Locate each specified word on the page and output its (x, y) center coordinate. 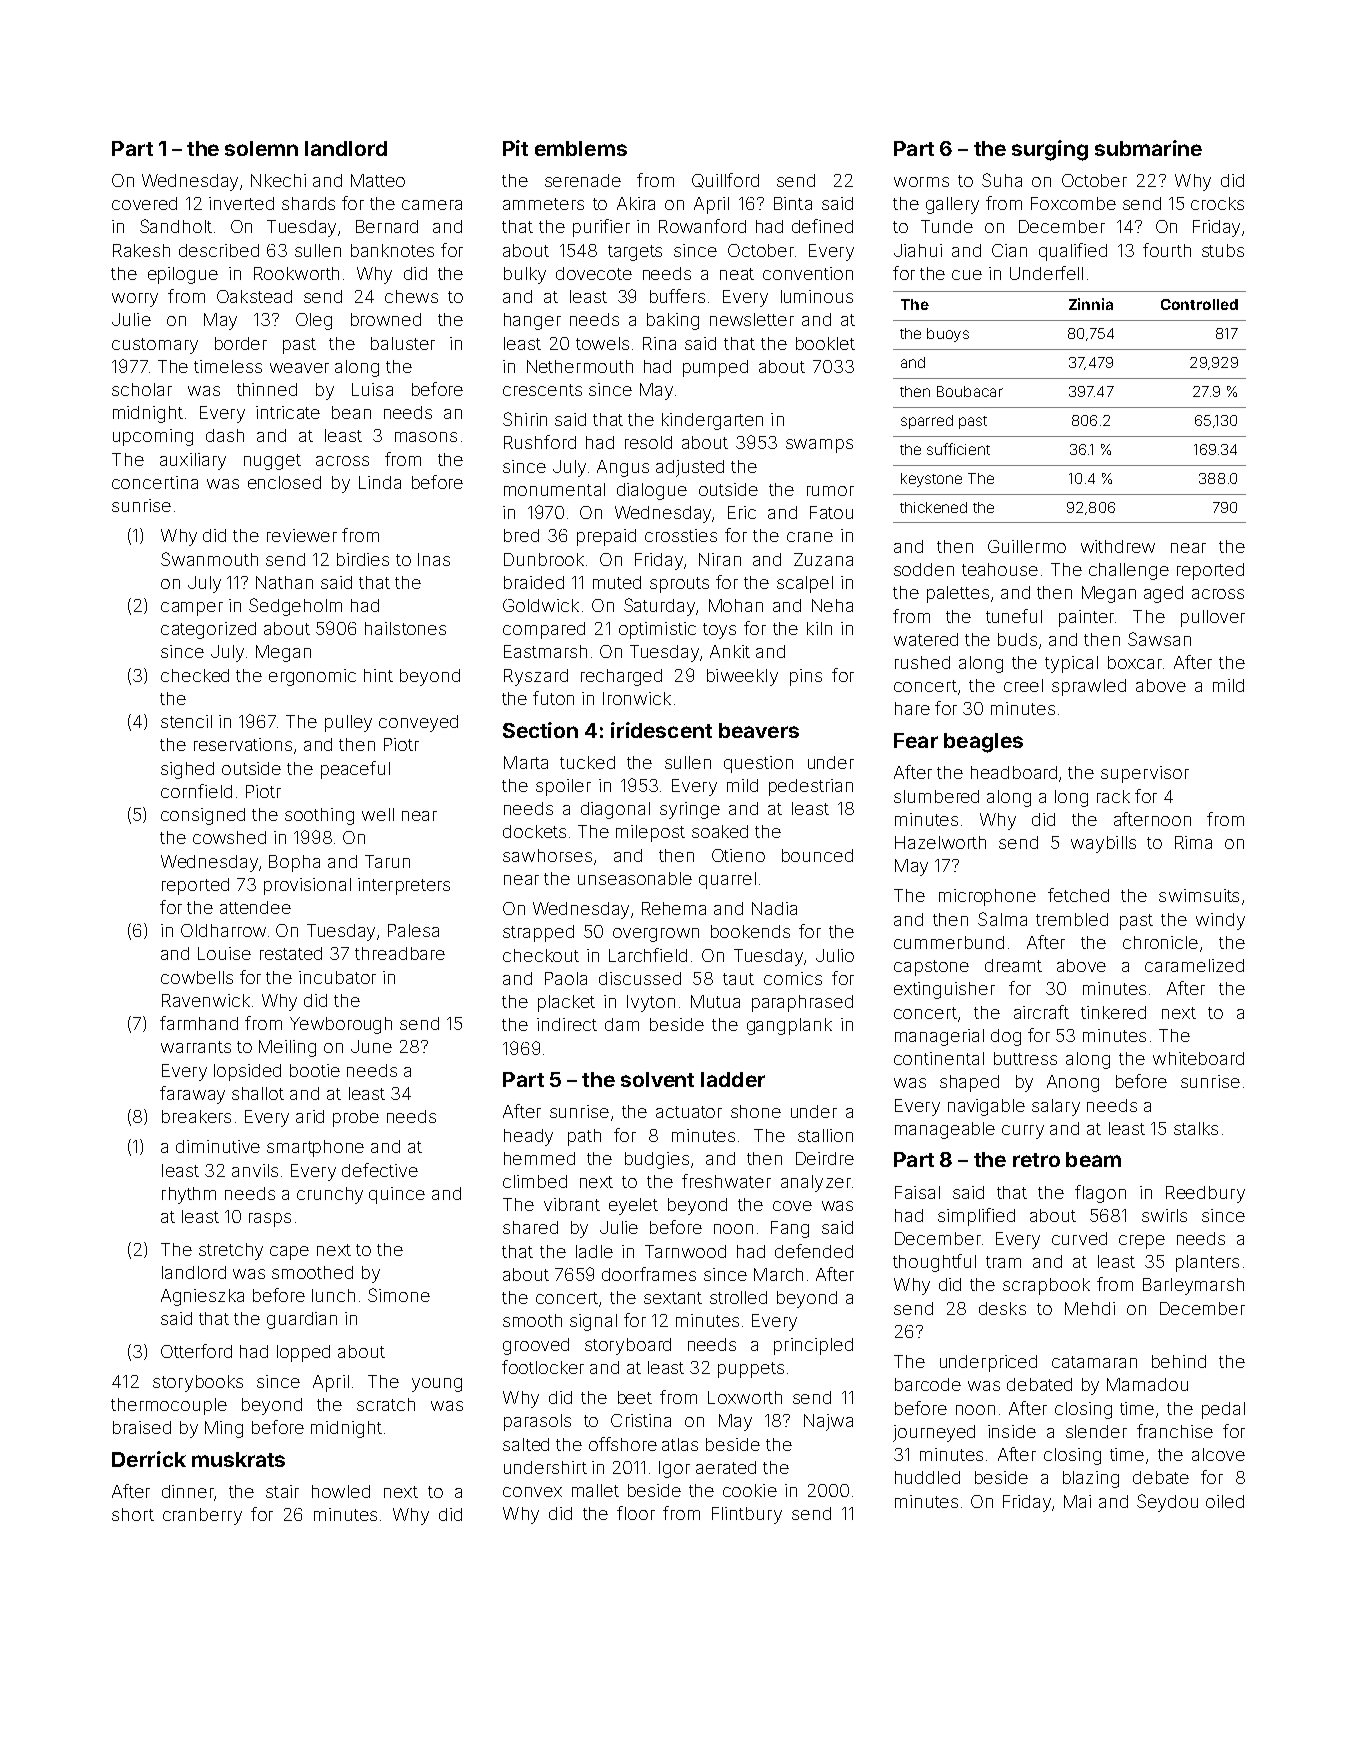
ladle (594, 1251)
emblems (581, 148)
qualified (1073, 252)
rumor (830, 491)
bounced (817, 855)
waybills (1103, 844)
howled (341, 1491)
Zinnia (1091, 304)
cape (289, 1253)
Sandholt (176, 226)
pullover (1213, 618)
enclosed (284, 482)
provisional (307, 886)
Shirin (525, 419)
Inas (434, 559)
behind (1179, 1361)
